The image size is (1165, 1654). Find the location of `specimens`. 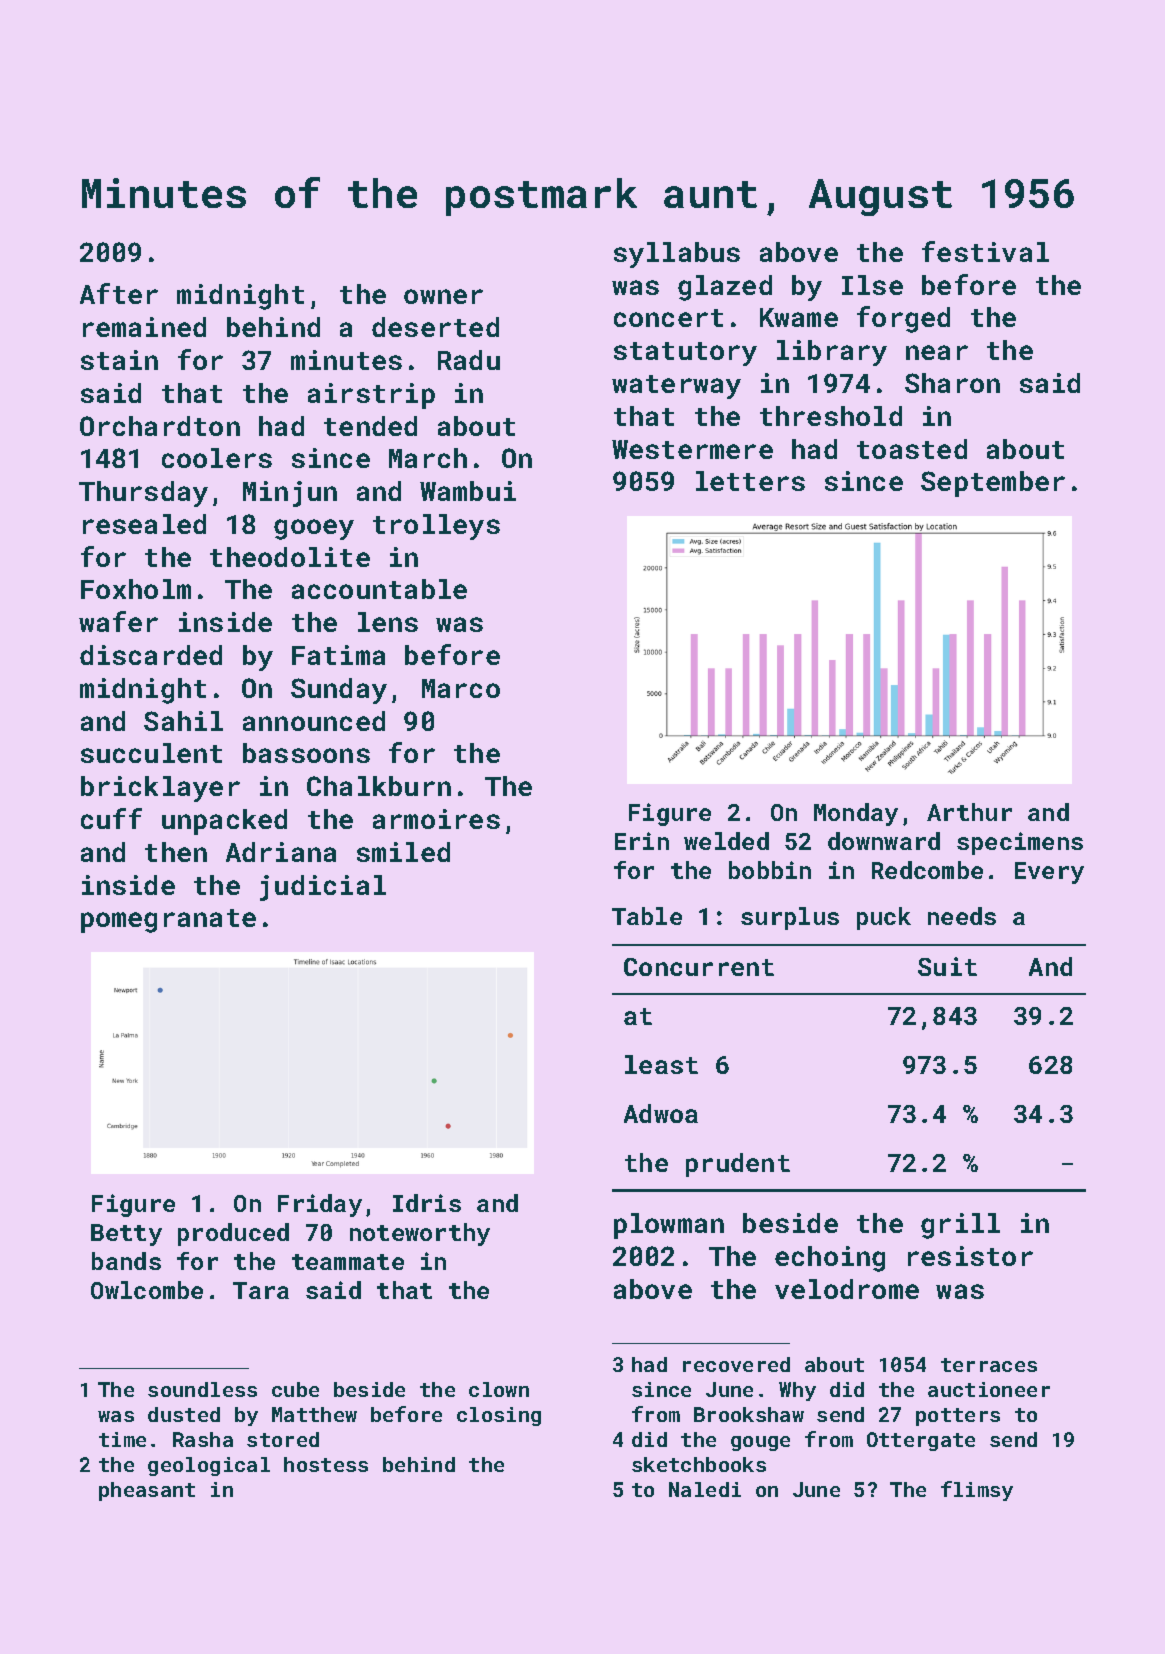

specimens is located at coordinates (1020, 843).
